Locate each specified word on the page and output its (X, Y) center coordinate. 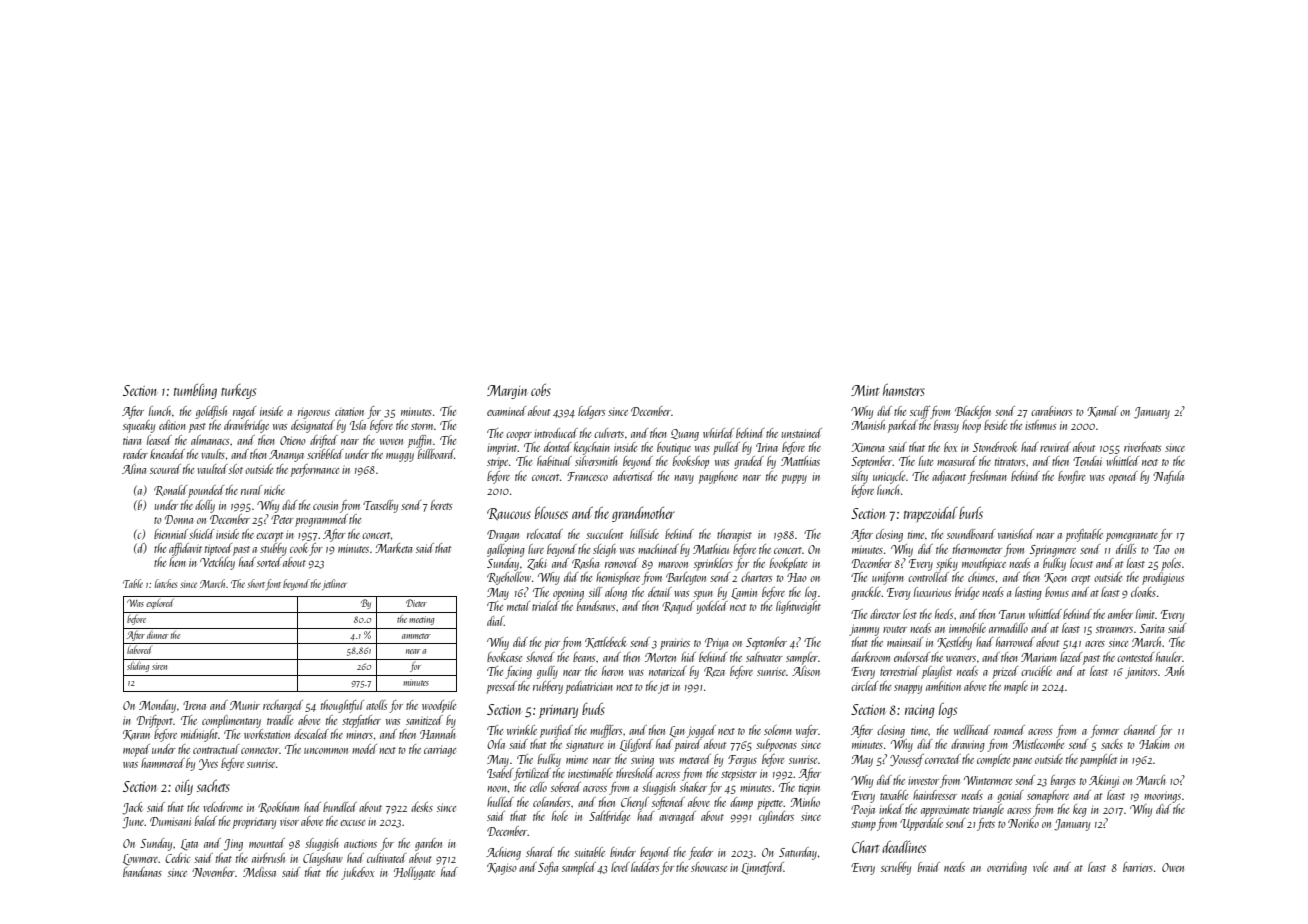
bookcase (504, 657)
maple (1016, 687)
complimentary (231, 721)
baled (206, 821)
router (895, 629)
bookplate (788, 564)
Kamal (1102, 411)
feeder (700, 853)
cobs (541, 389)
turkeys (238, 391)
